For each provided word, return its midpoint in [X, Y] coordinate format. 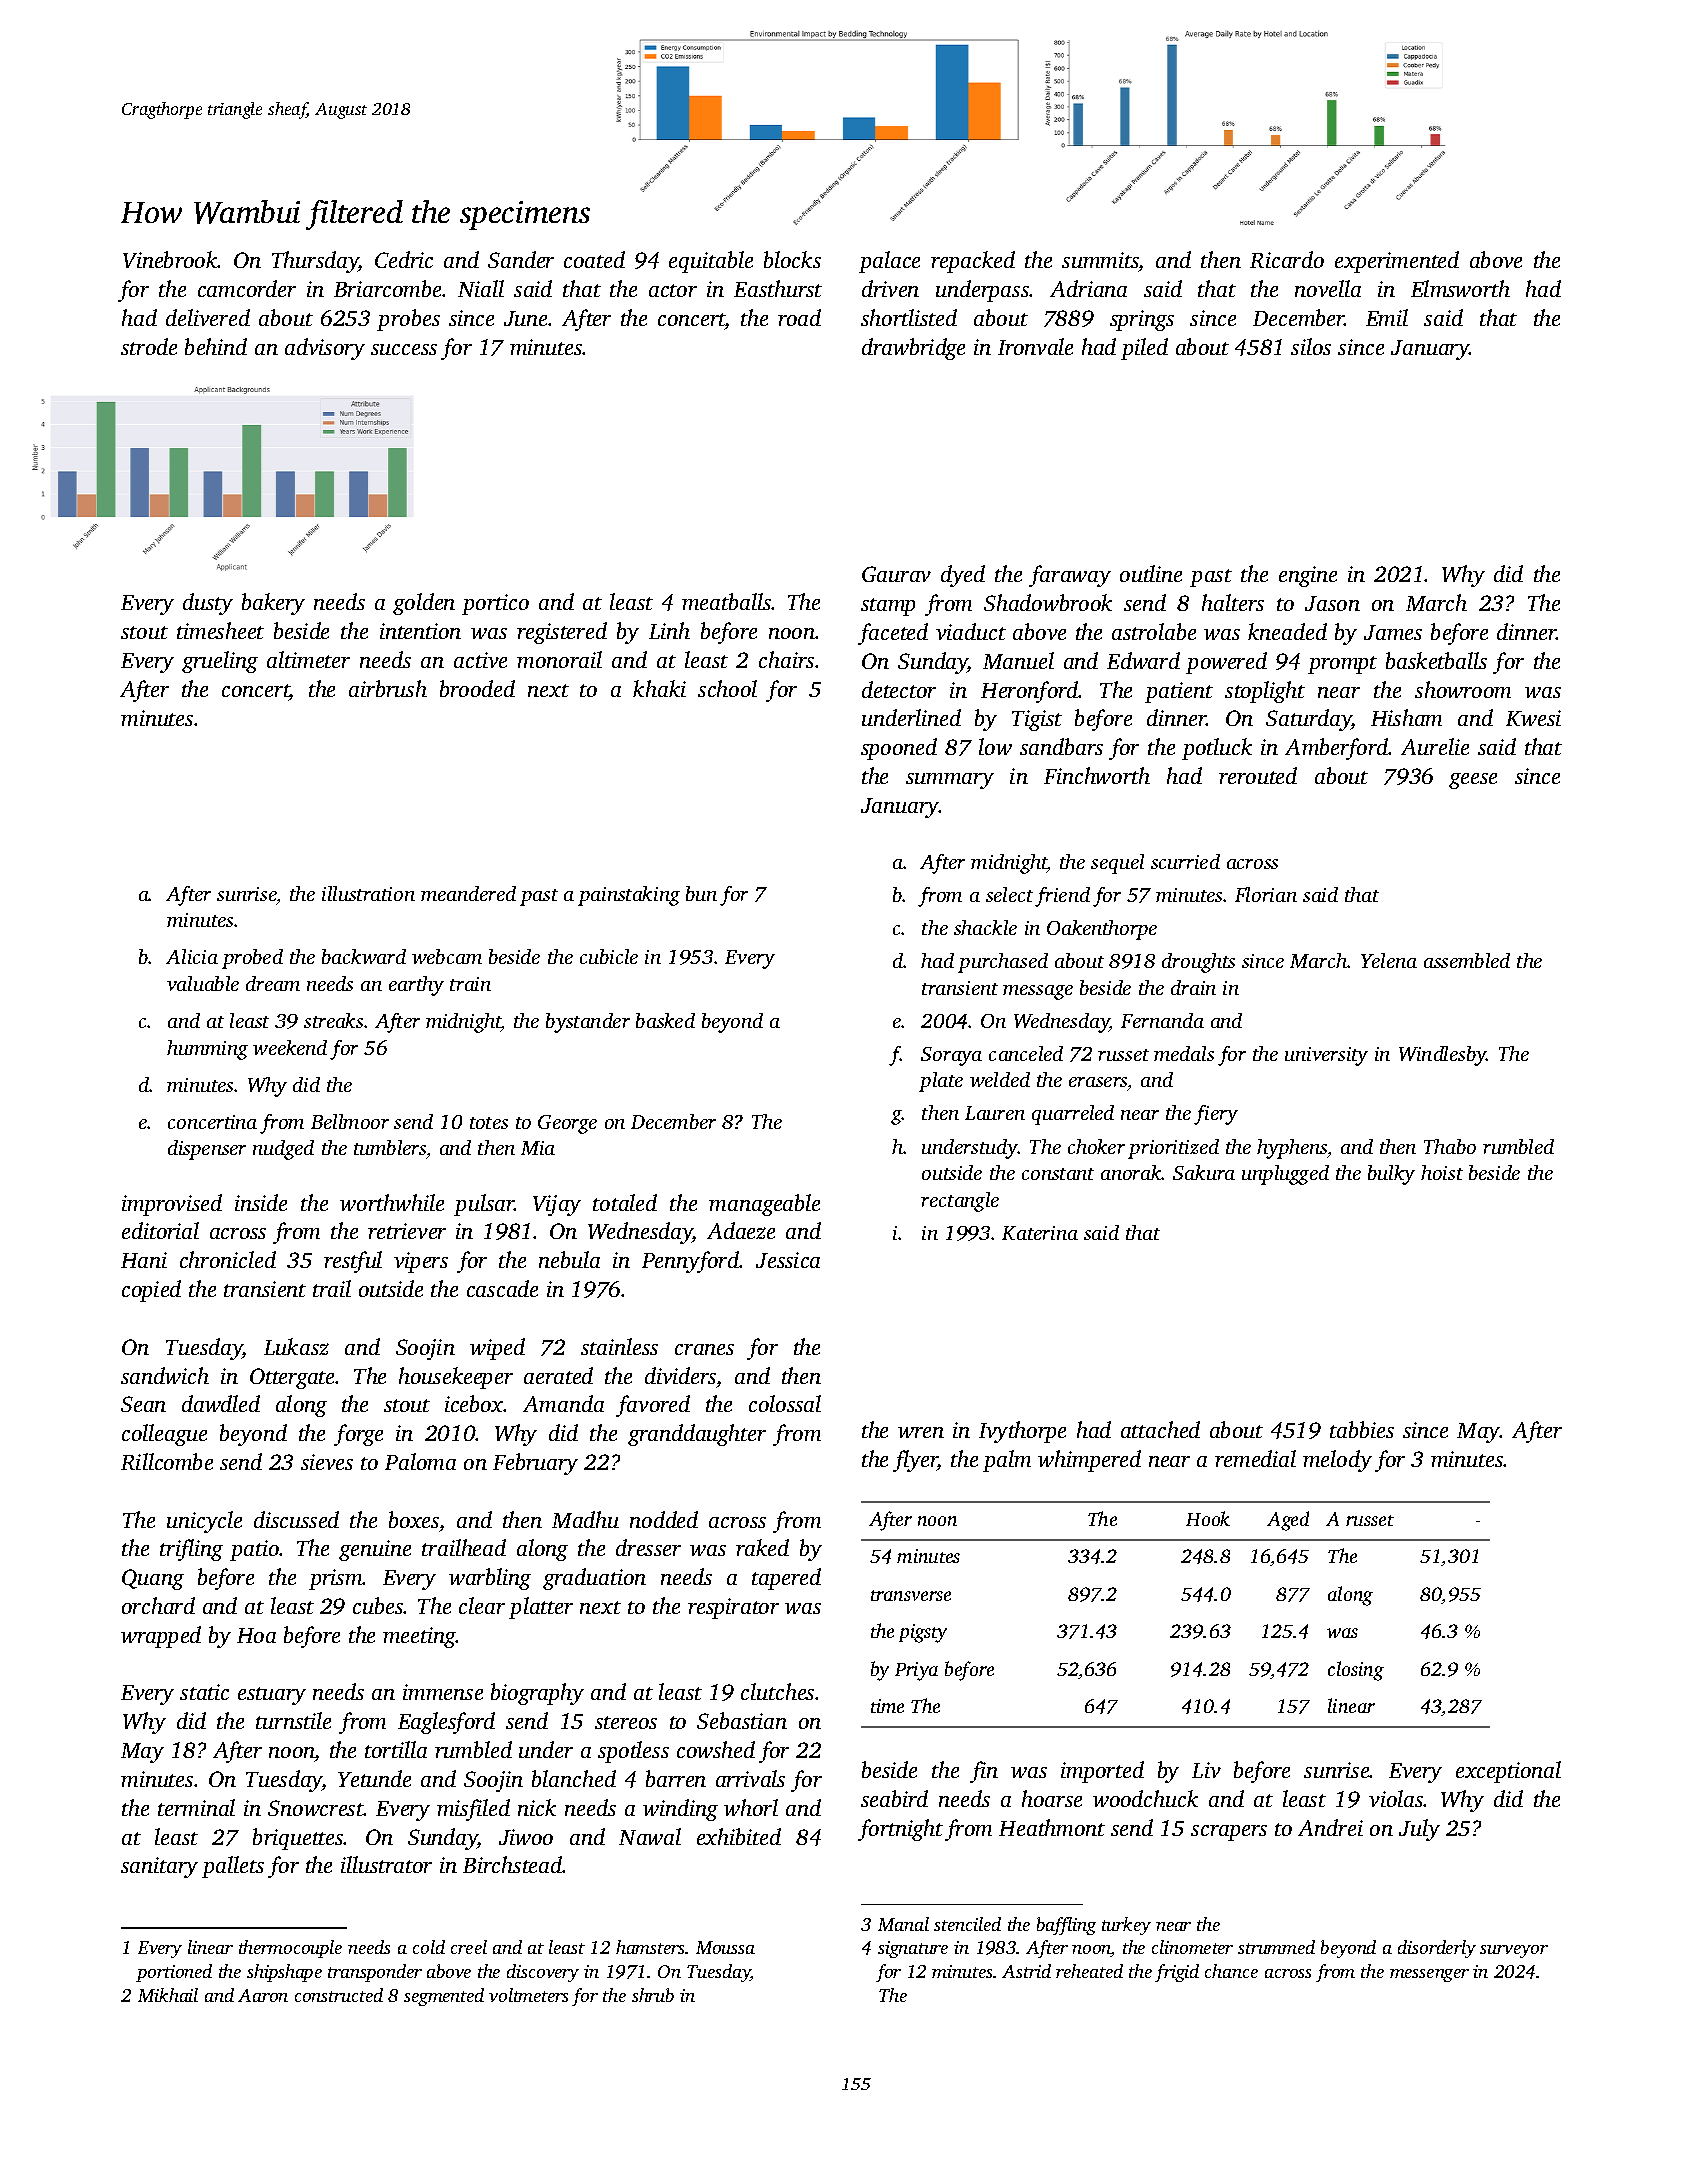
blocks [792, 259]
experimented [1397, 262]
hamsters [650, 1947]
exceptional [1508, 1772]
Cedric [404, 259]
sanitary [159, 1867]
